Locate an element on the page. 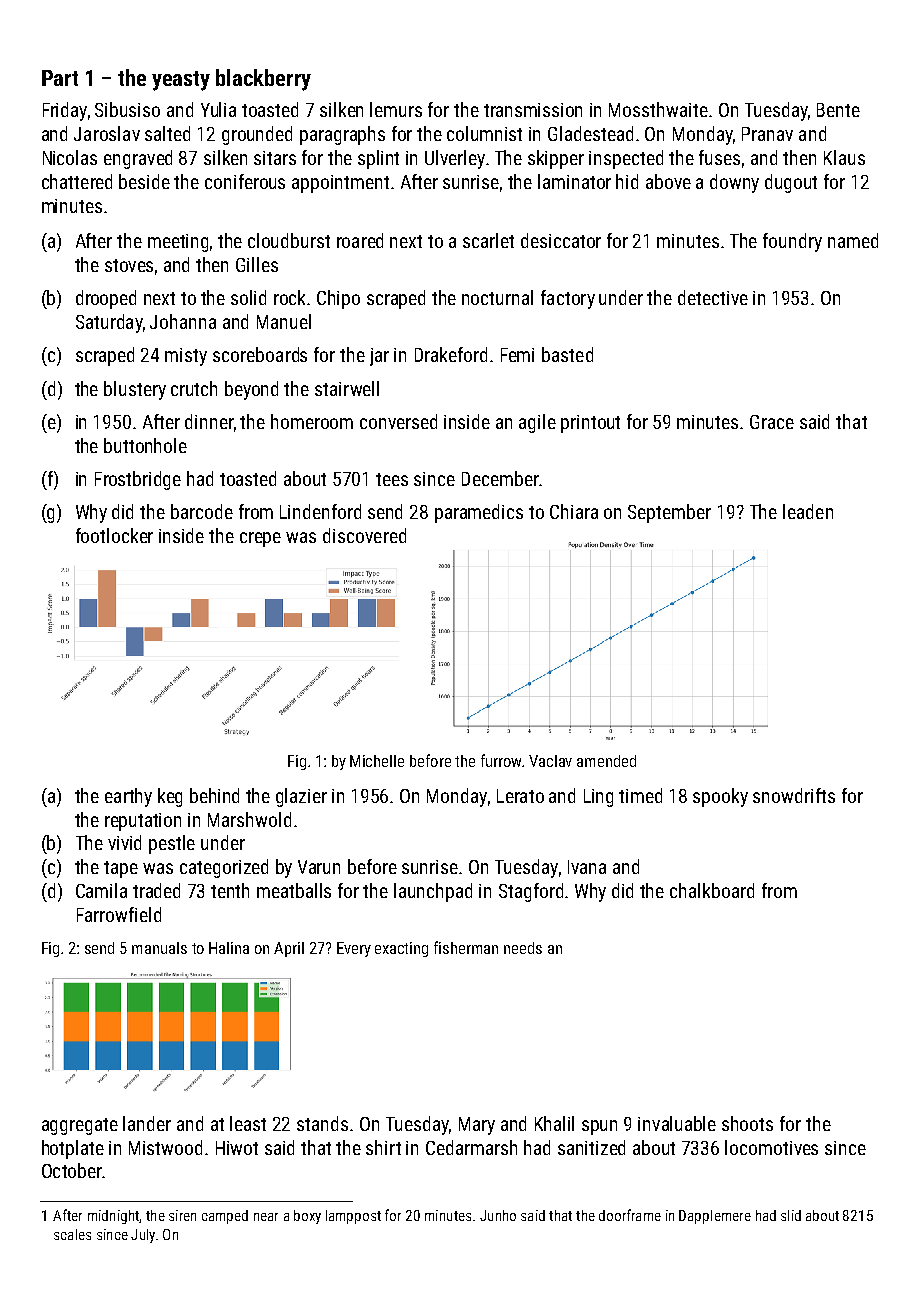  Michelle is located at coordinates (377, 761).
